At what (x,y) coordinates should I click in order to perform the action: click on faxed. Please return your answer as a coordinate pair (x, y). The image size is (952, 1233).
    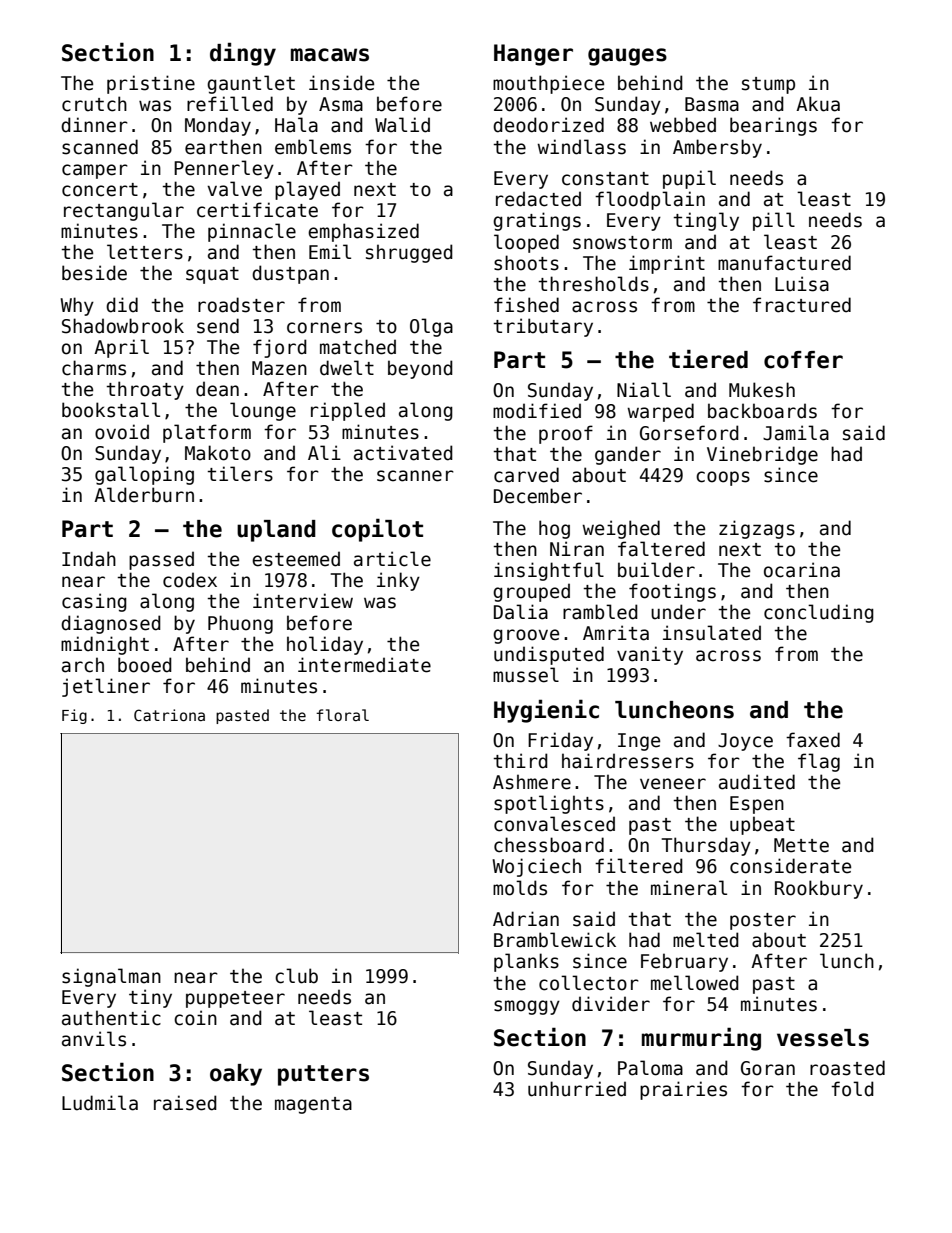
    Looking at the image, I should click on (813, 740).
